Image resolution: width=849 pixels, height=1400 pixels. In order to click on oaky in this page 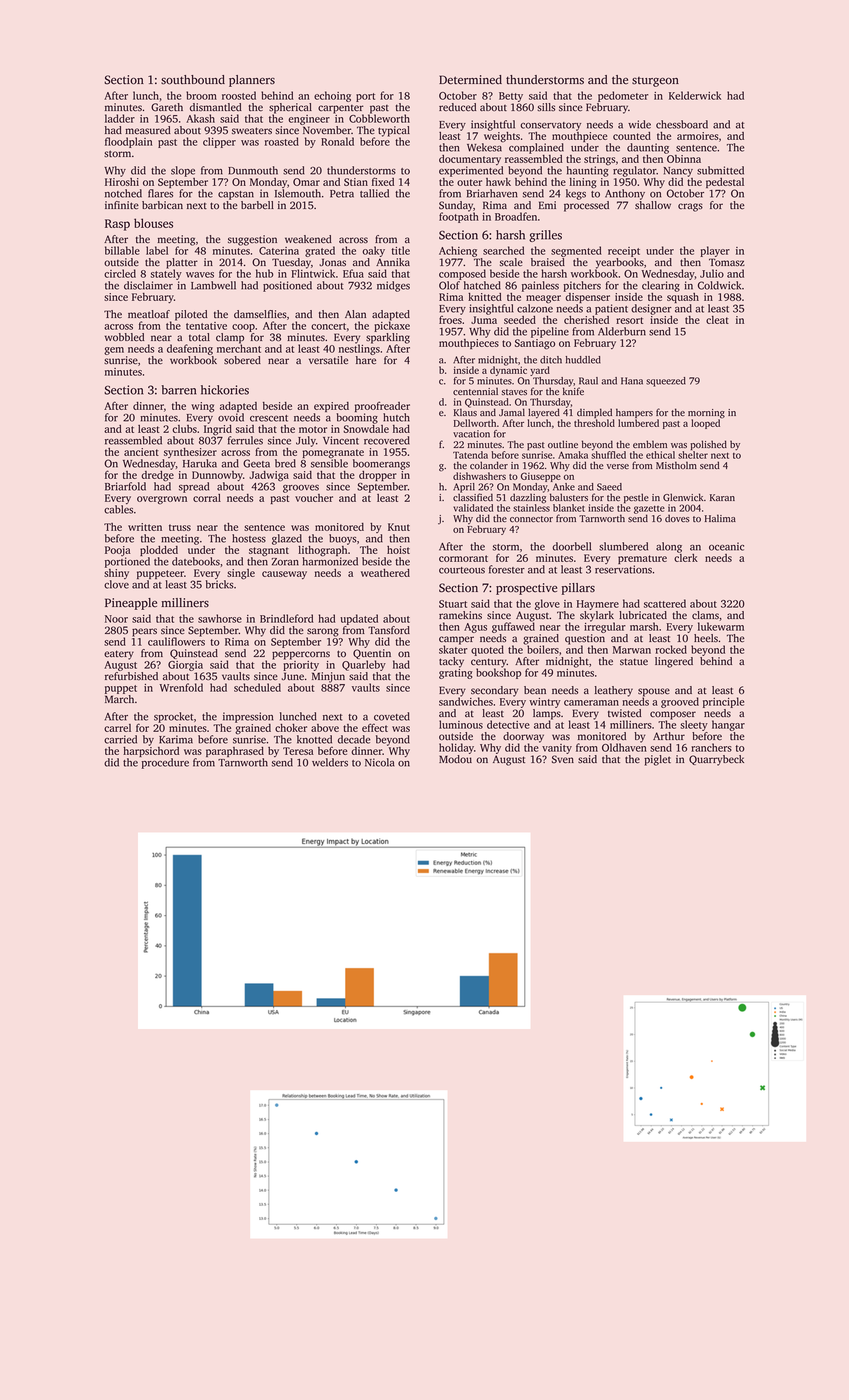, I will do `click(374, 251)`.
